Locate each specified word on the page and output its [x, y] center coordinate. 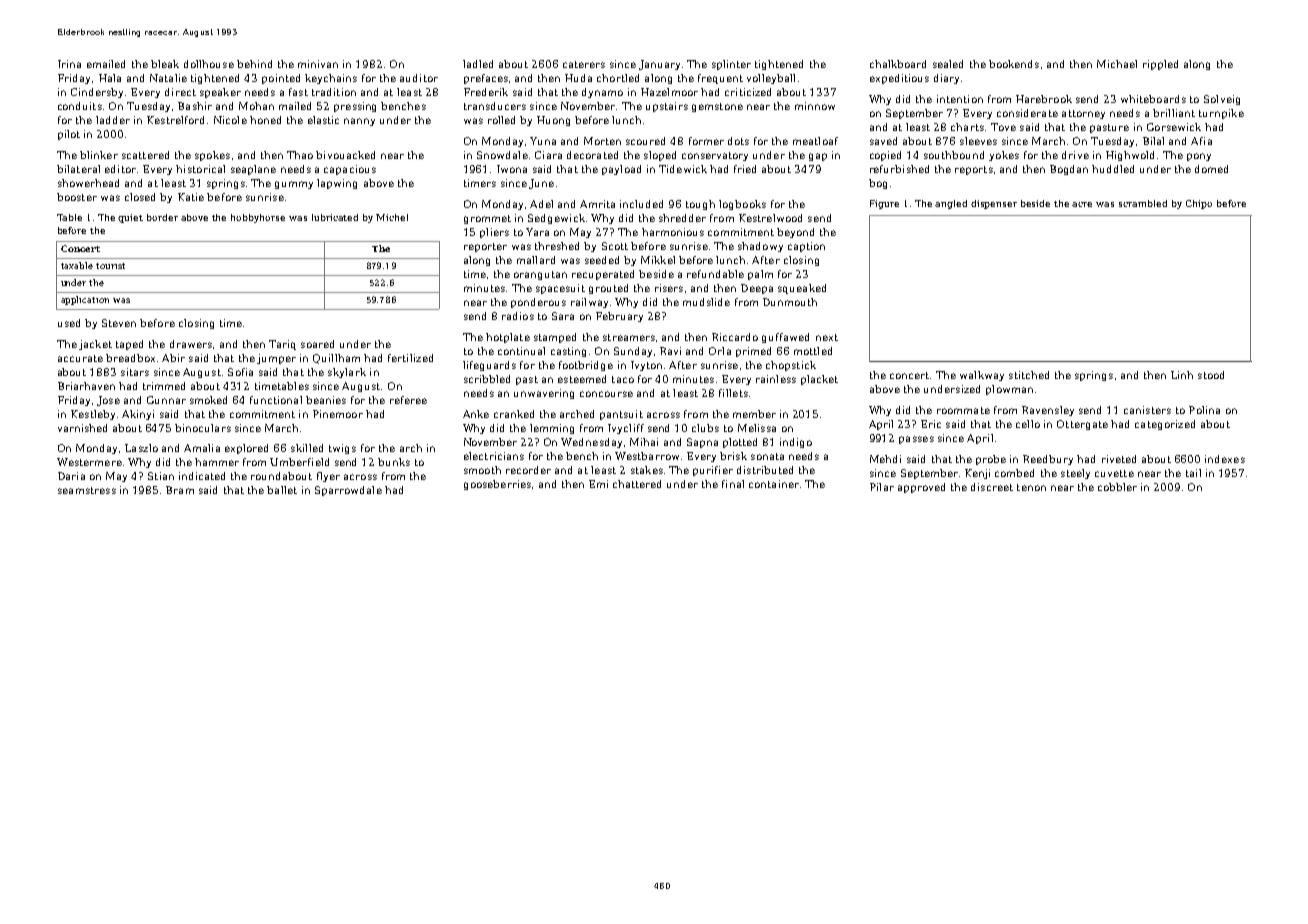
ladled [478, 64]
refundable [715, 274]
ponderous [538, 303]
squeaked [802, 289]
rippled [1160, 65]
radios [518, 316]
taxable [77, 265]
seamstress [87, 490]
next [827, 337]
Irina [69, 64]
